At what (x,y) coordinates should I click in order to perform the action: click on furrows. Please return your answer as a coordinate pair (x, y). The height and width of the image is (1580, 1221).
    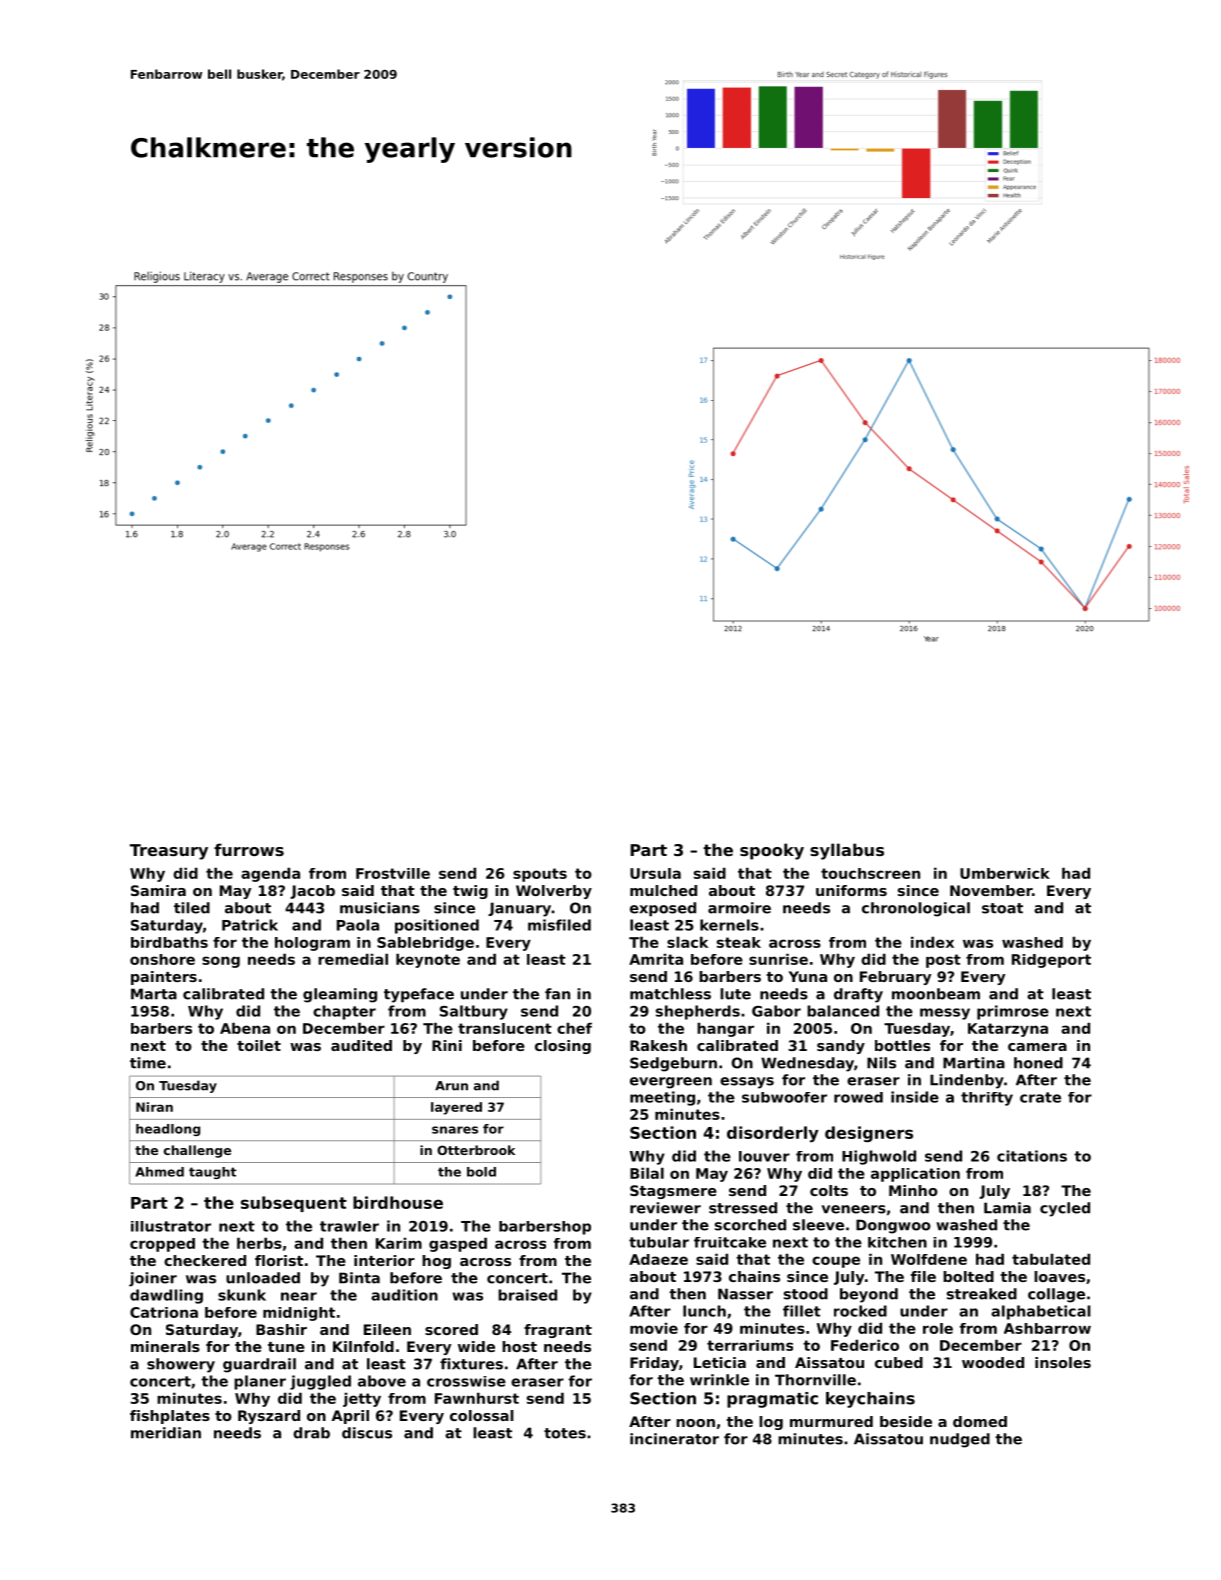
    Looking at the image, I should click on (249, 849).
